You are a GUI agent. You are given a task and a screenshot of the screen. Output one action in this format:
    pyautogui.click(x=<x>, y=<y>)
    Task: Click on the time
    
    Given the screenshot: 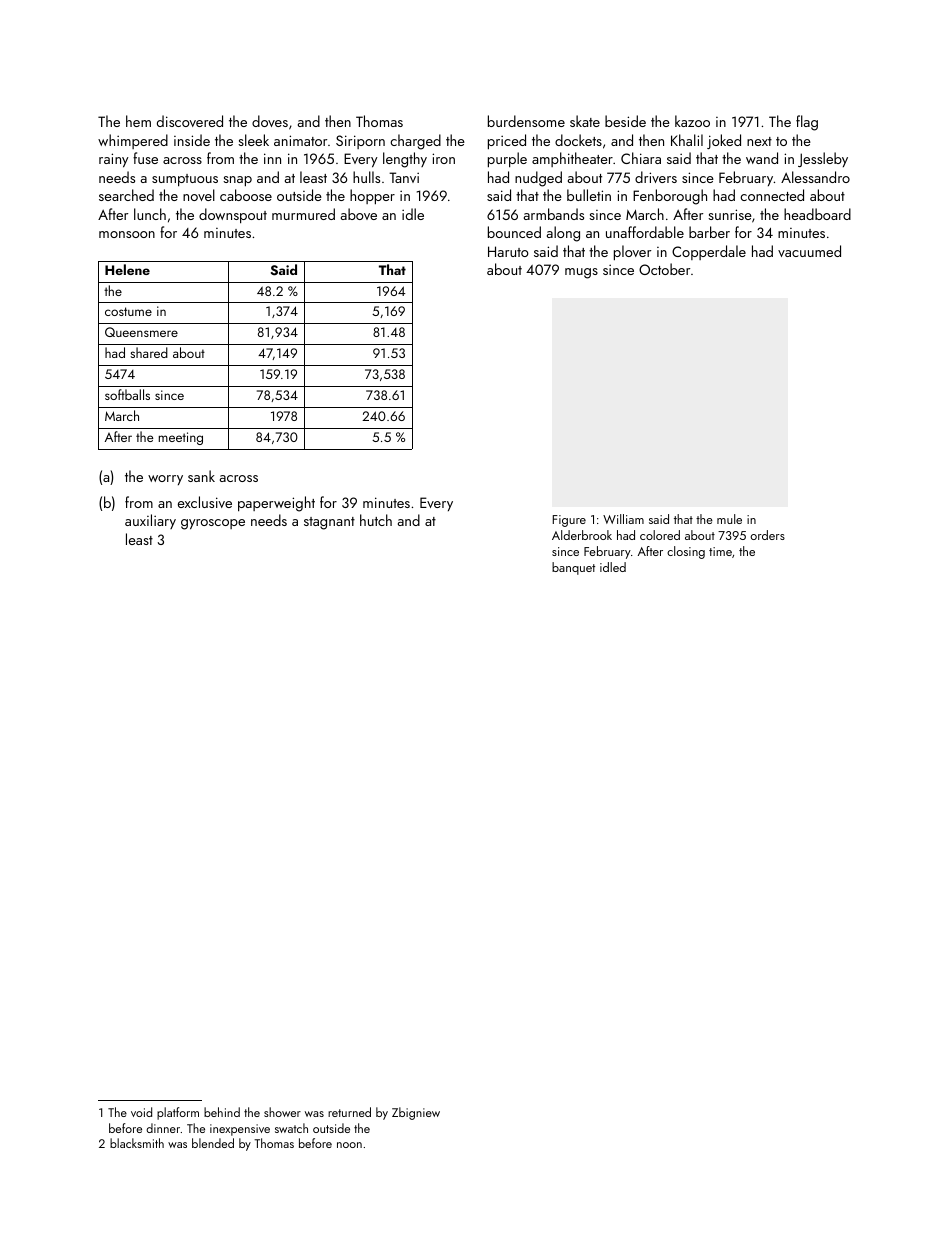 What is the action you would take?
    pyautogui.click(x=720, y=551)
